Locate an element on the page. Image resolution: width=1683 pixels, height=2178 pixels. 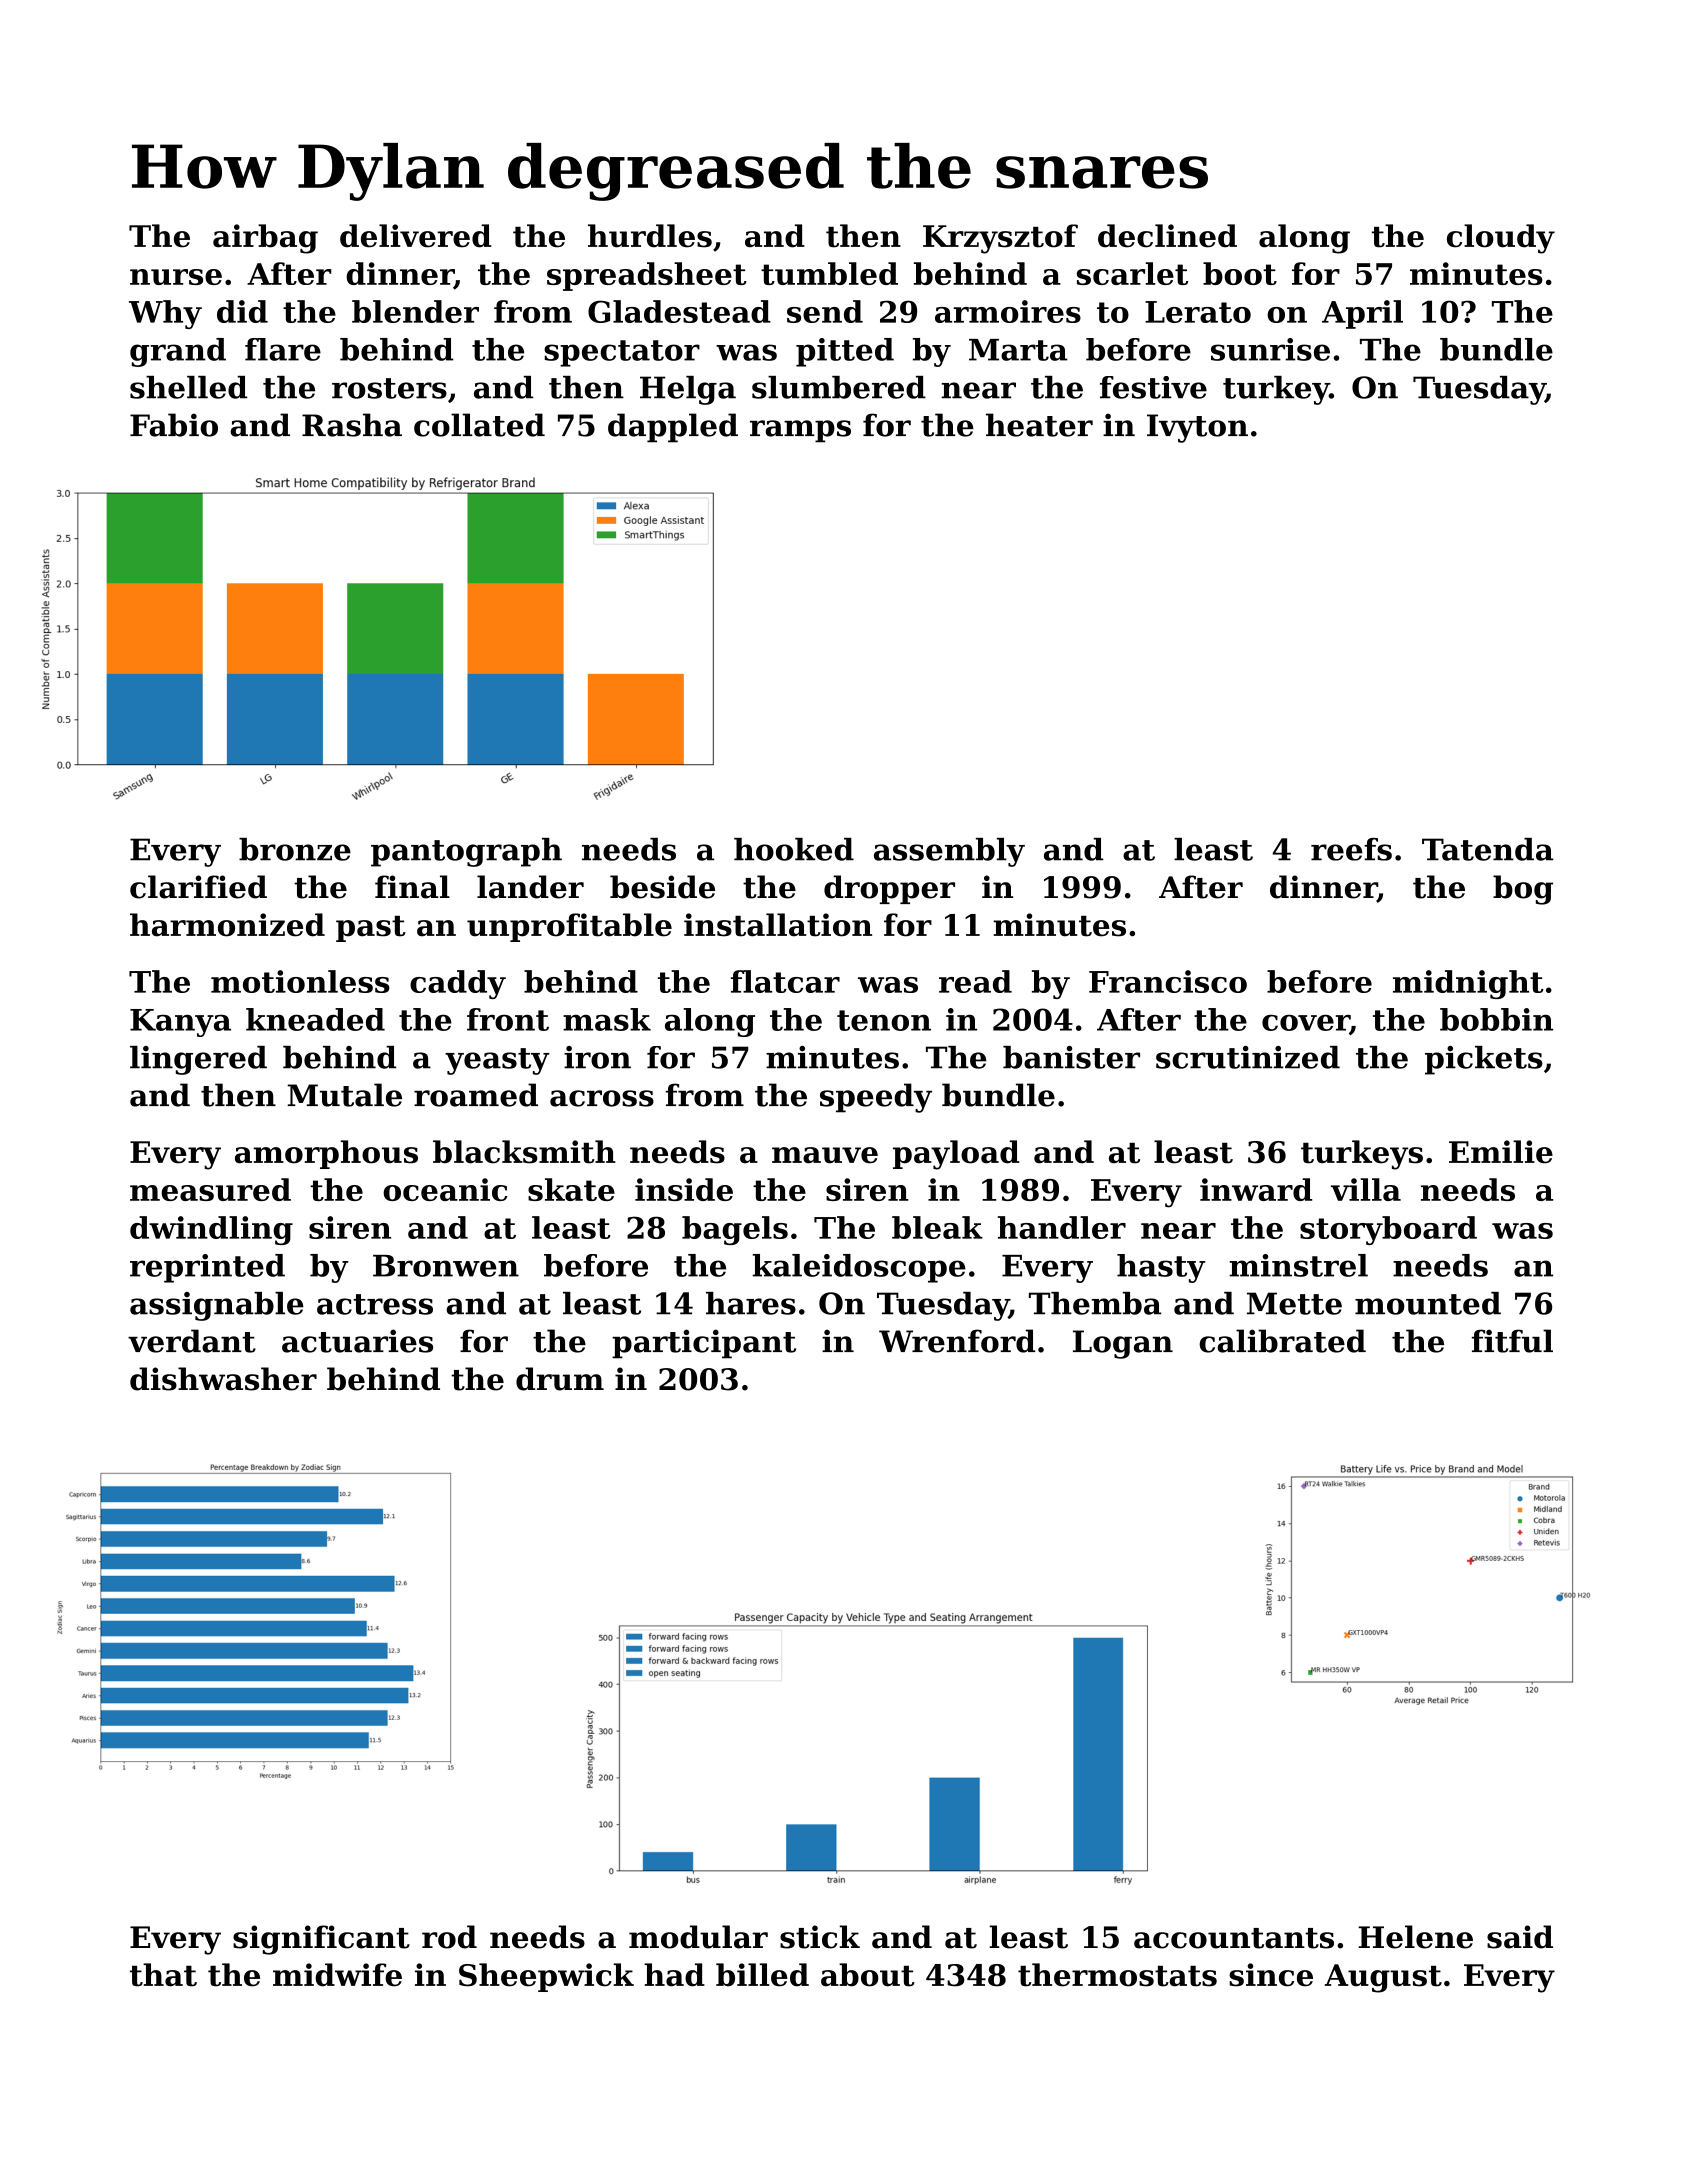
tumbled is located at coordinates (829, 273).
